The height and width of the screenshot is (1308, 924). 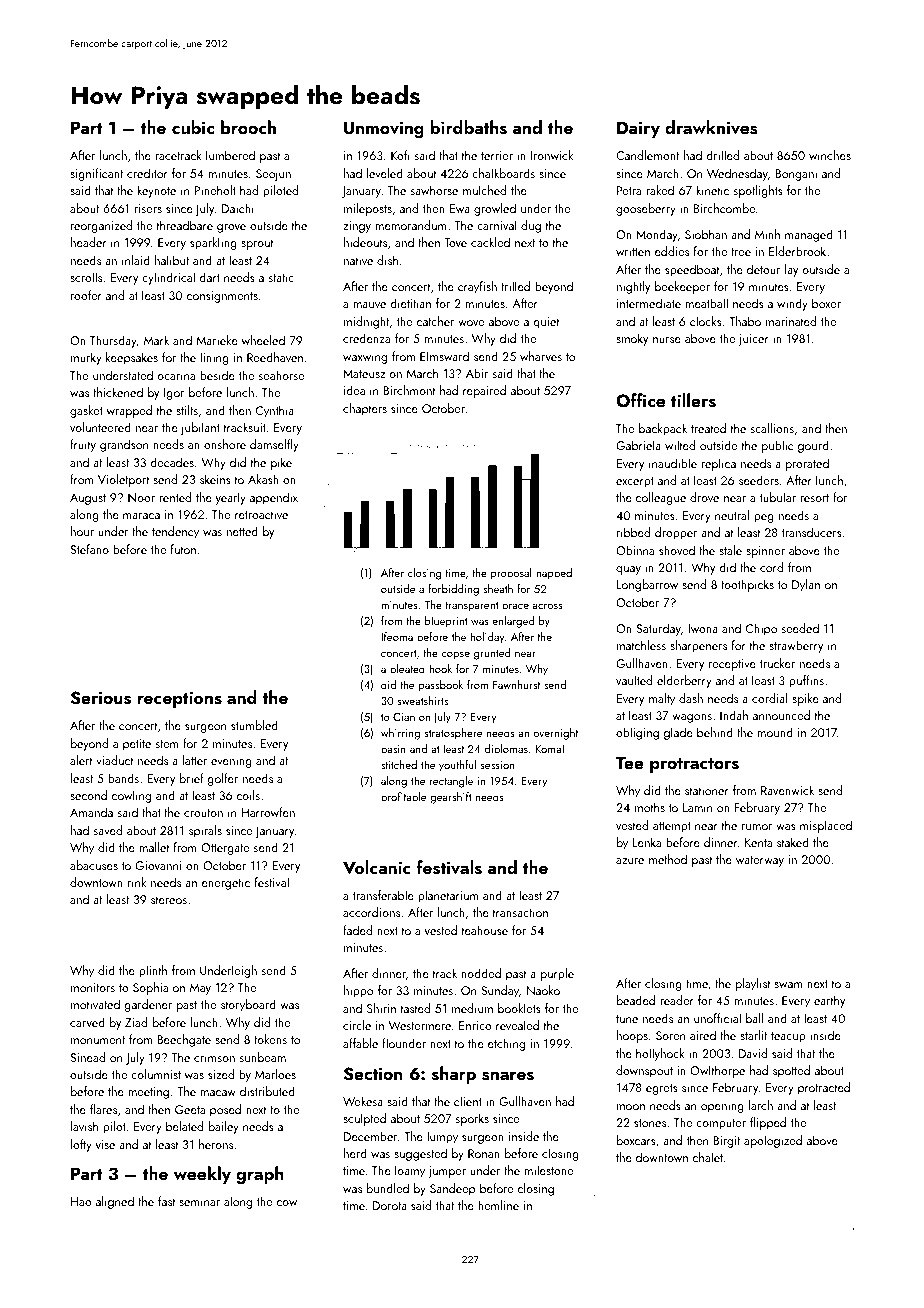 What do you see at coordinates (183, 549) in the screenshot?
I see `futon` at bounding box center [183, 549].
